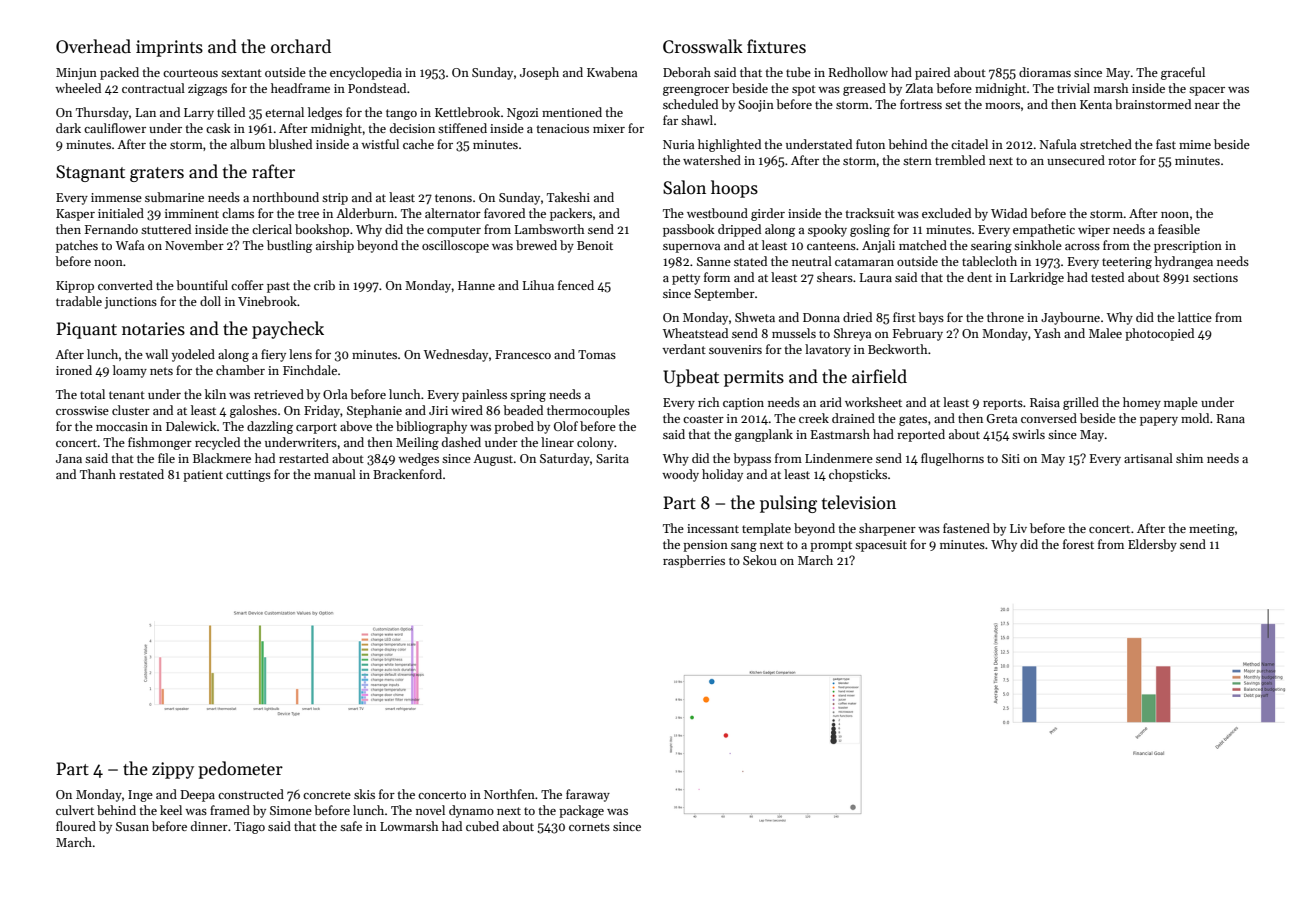 The width and height of the document is (1308, 924). Describe the element at coordinates (79, 301) in the document. I see `tradable` at that location.
